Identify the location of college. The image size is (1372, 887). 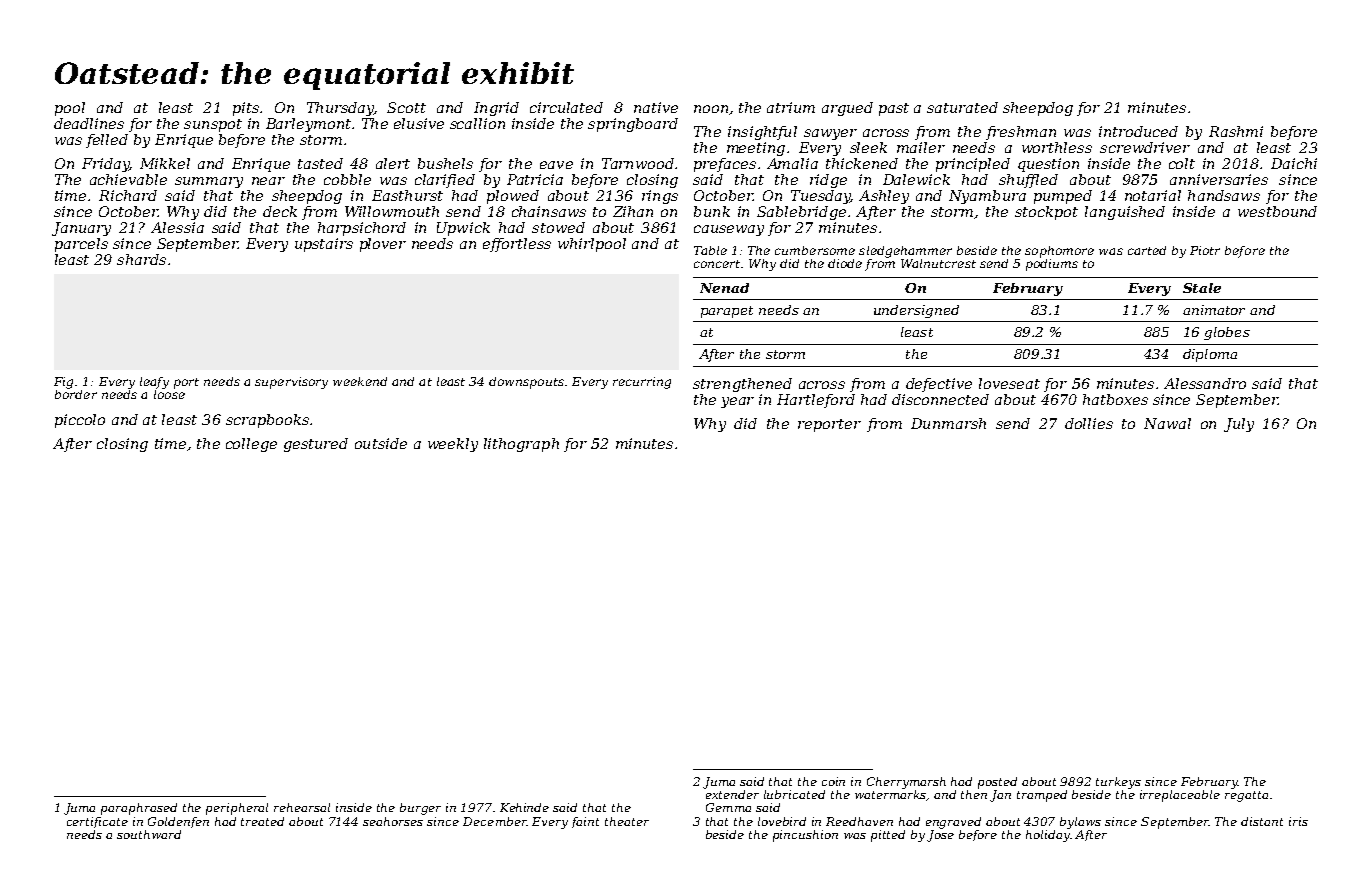
(251, 445).
